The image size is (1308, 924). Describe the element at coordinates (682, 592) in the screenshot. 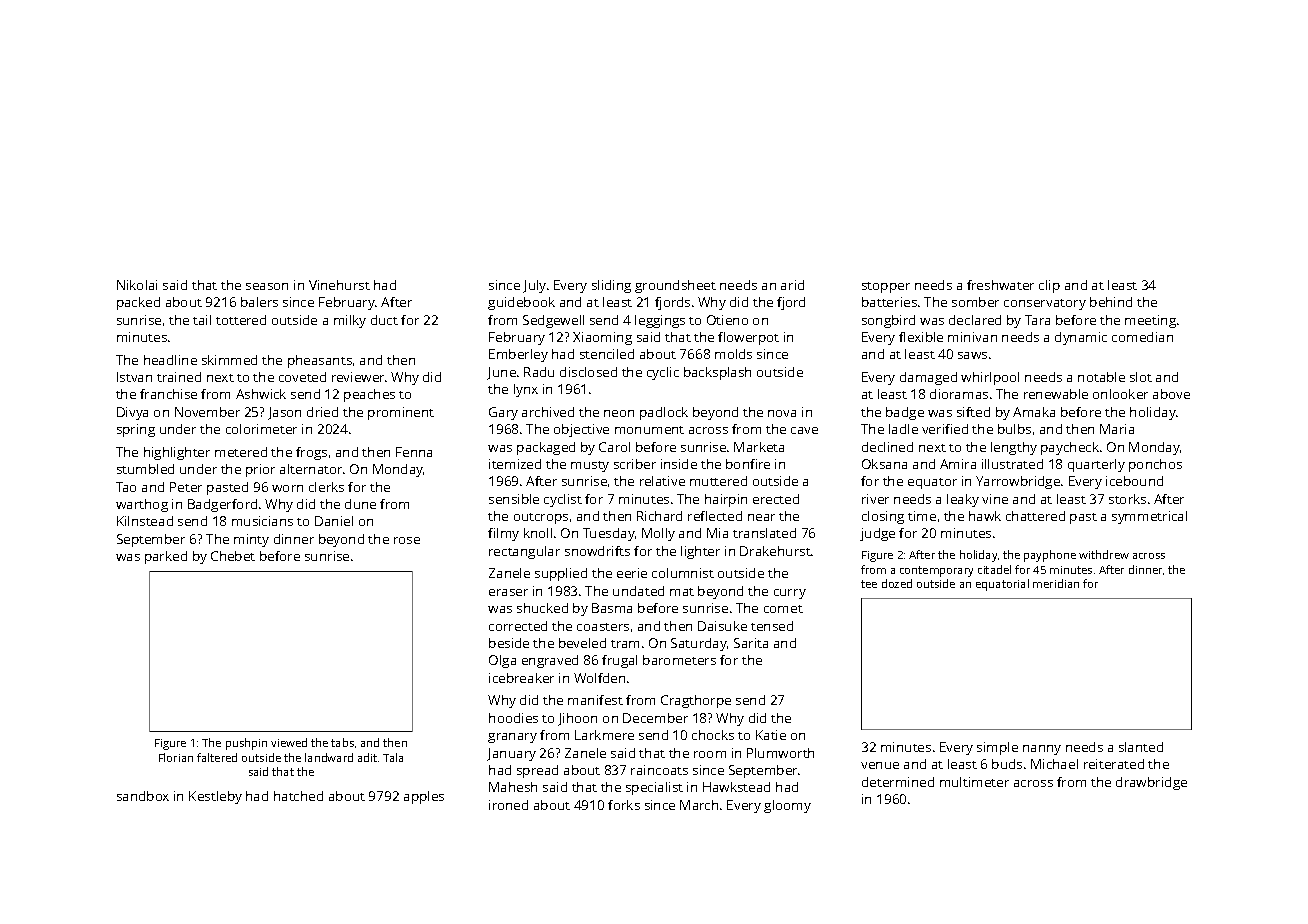

I see `mat` at that location.
